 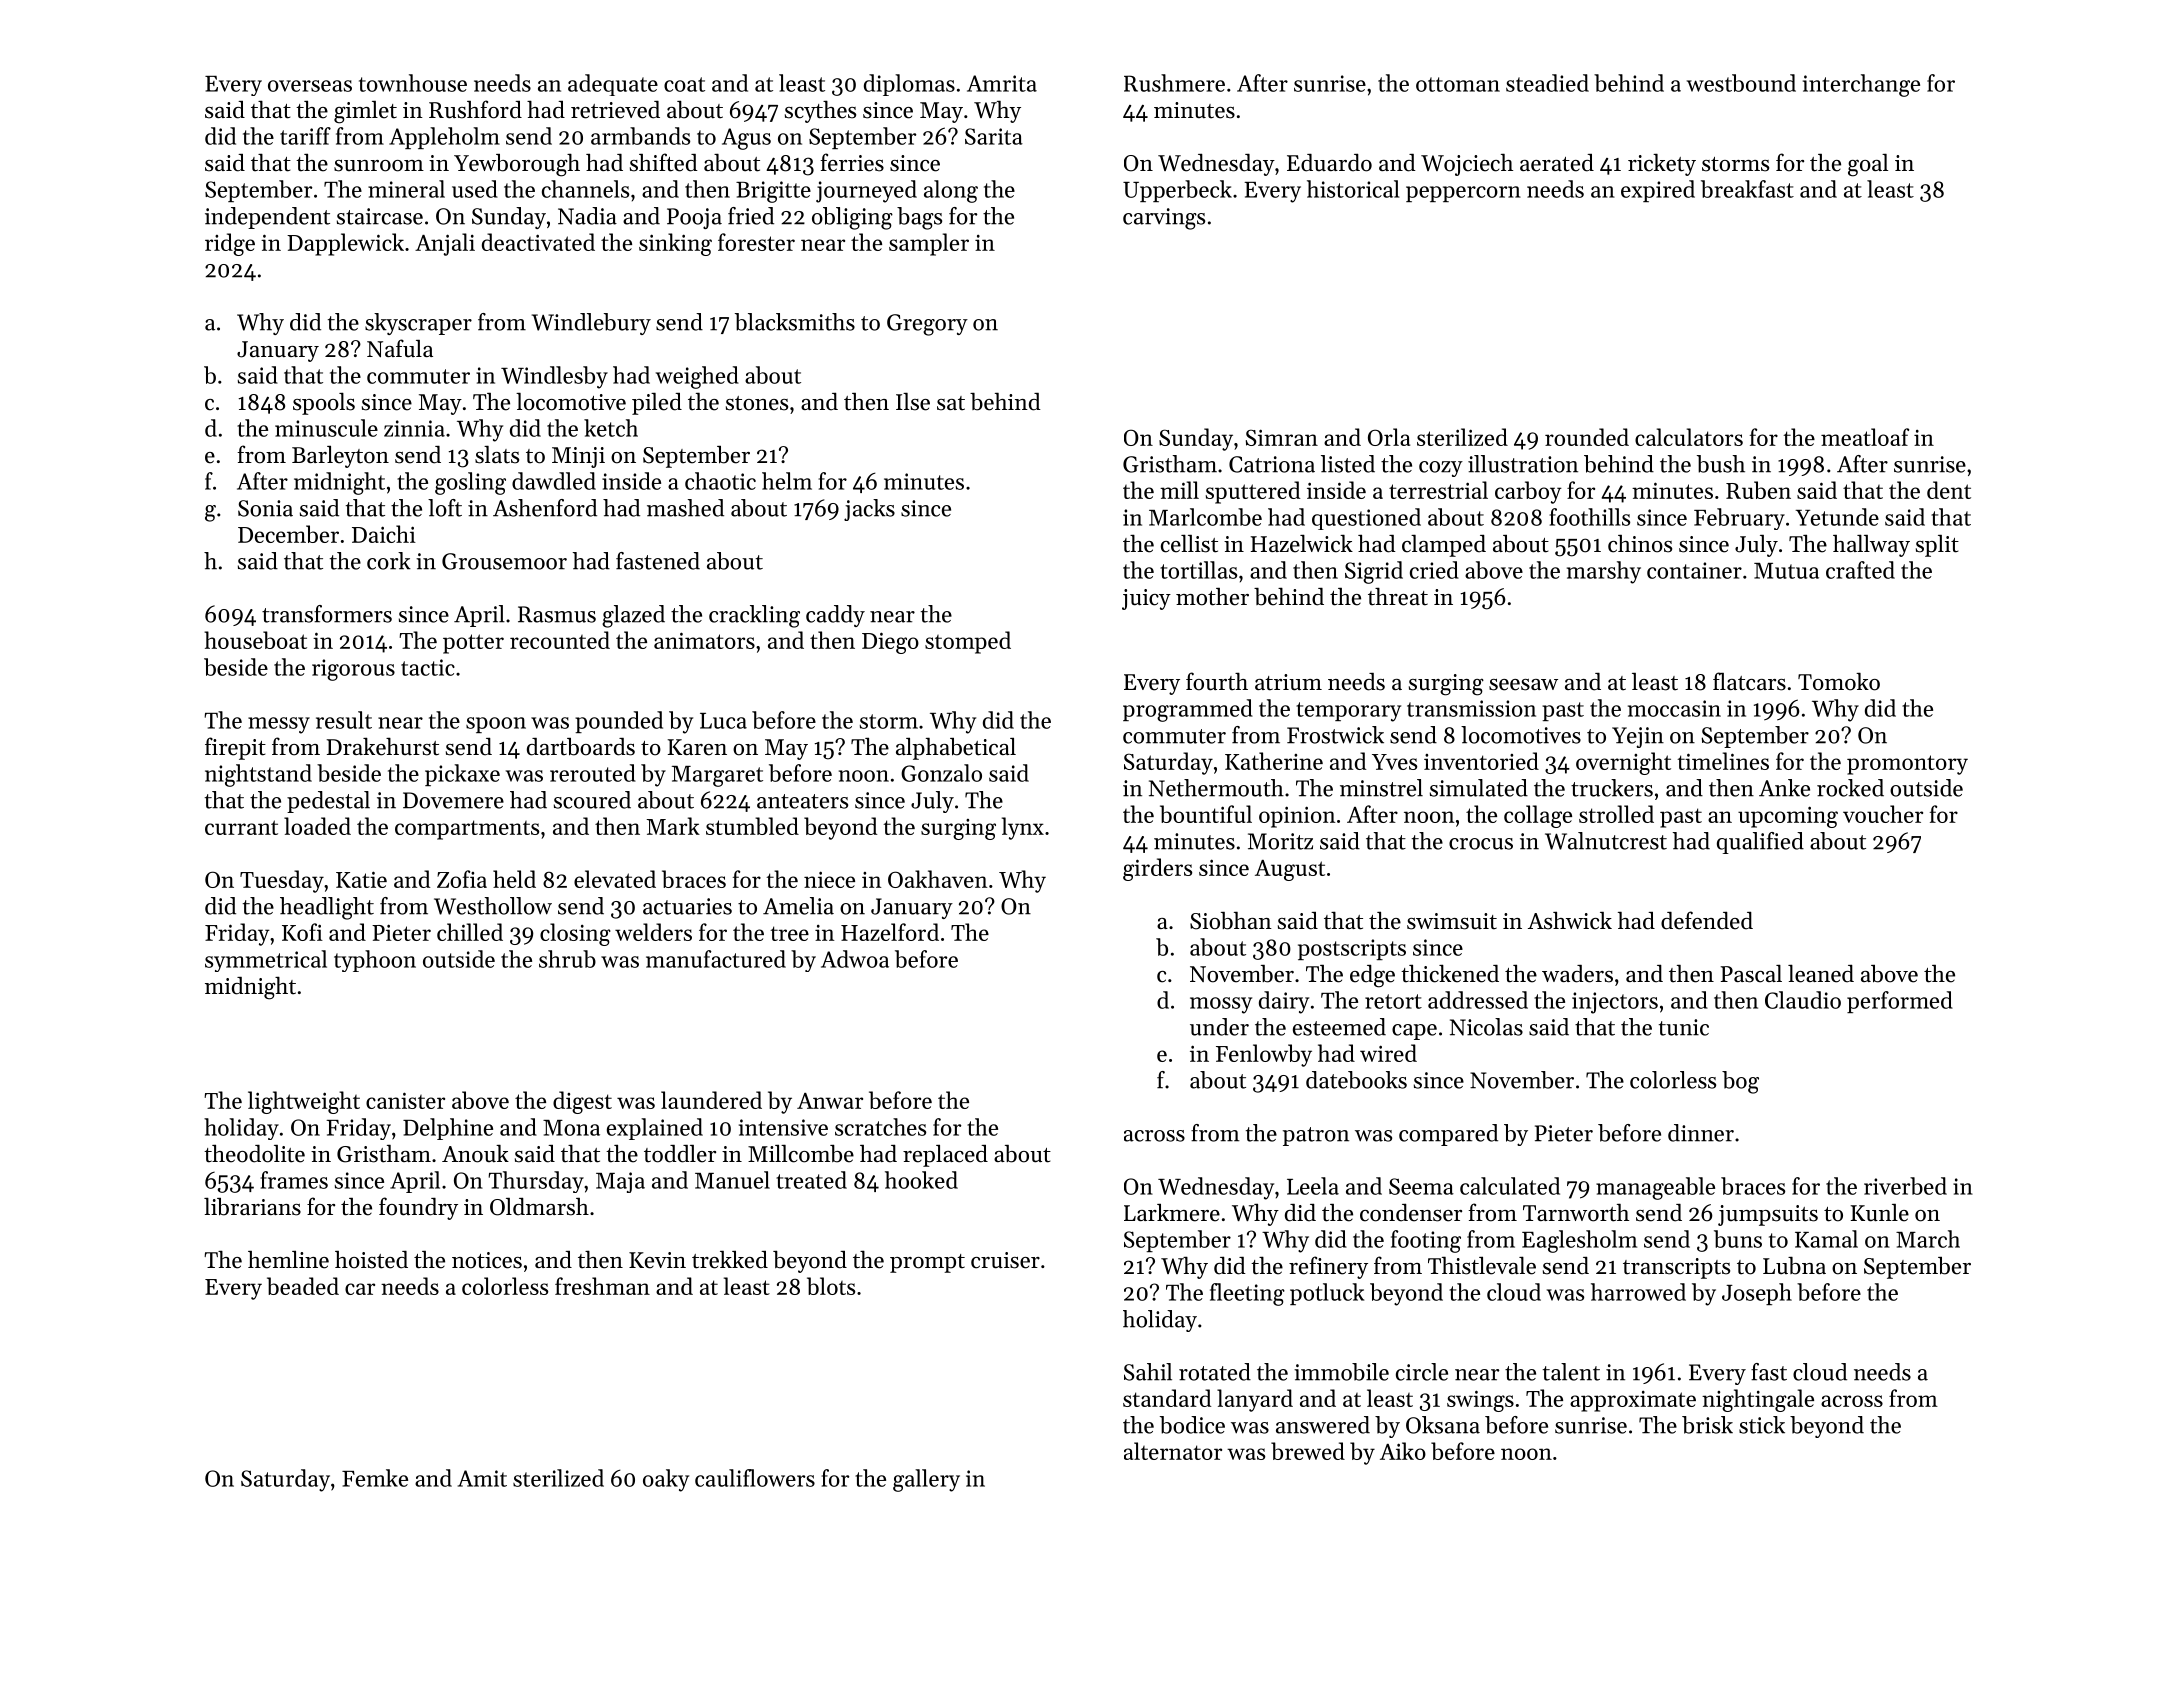 I want to click on beaded, so click(x=303, y=1286).
